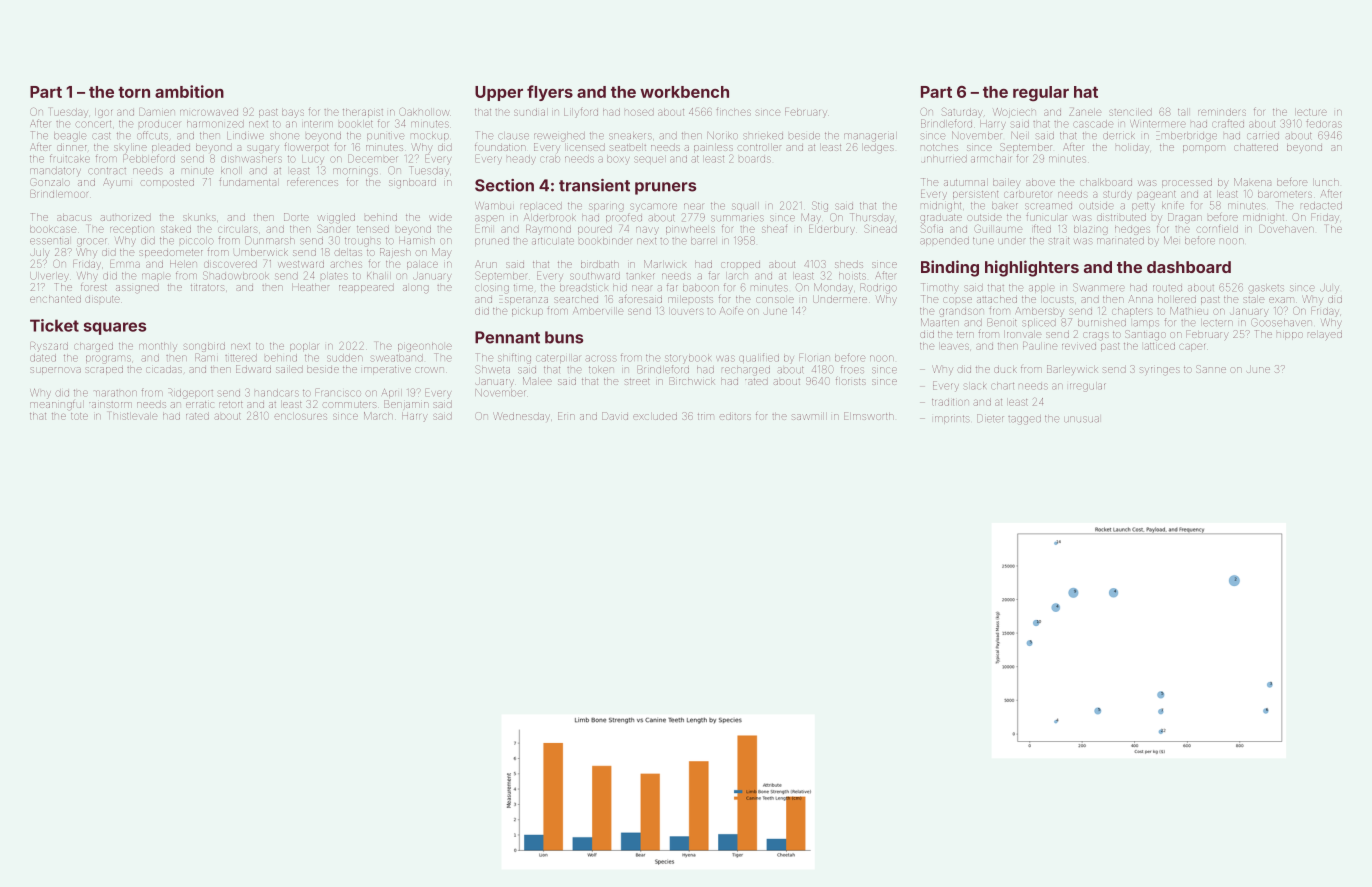  Describe the element at coordinates (991, 159) in the screenshot. I see `armchair` at that location.
